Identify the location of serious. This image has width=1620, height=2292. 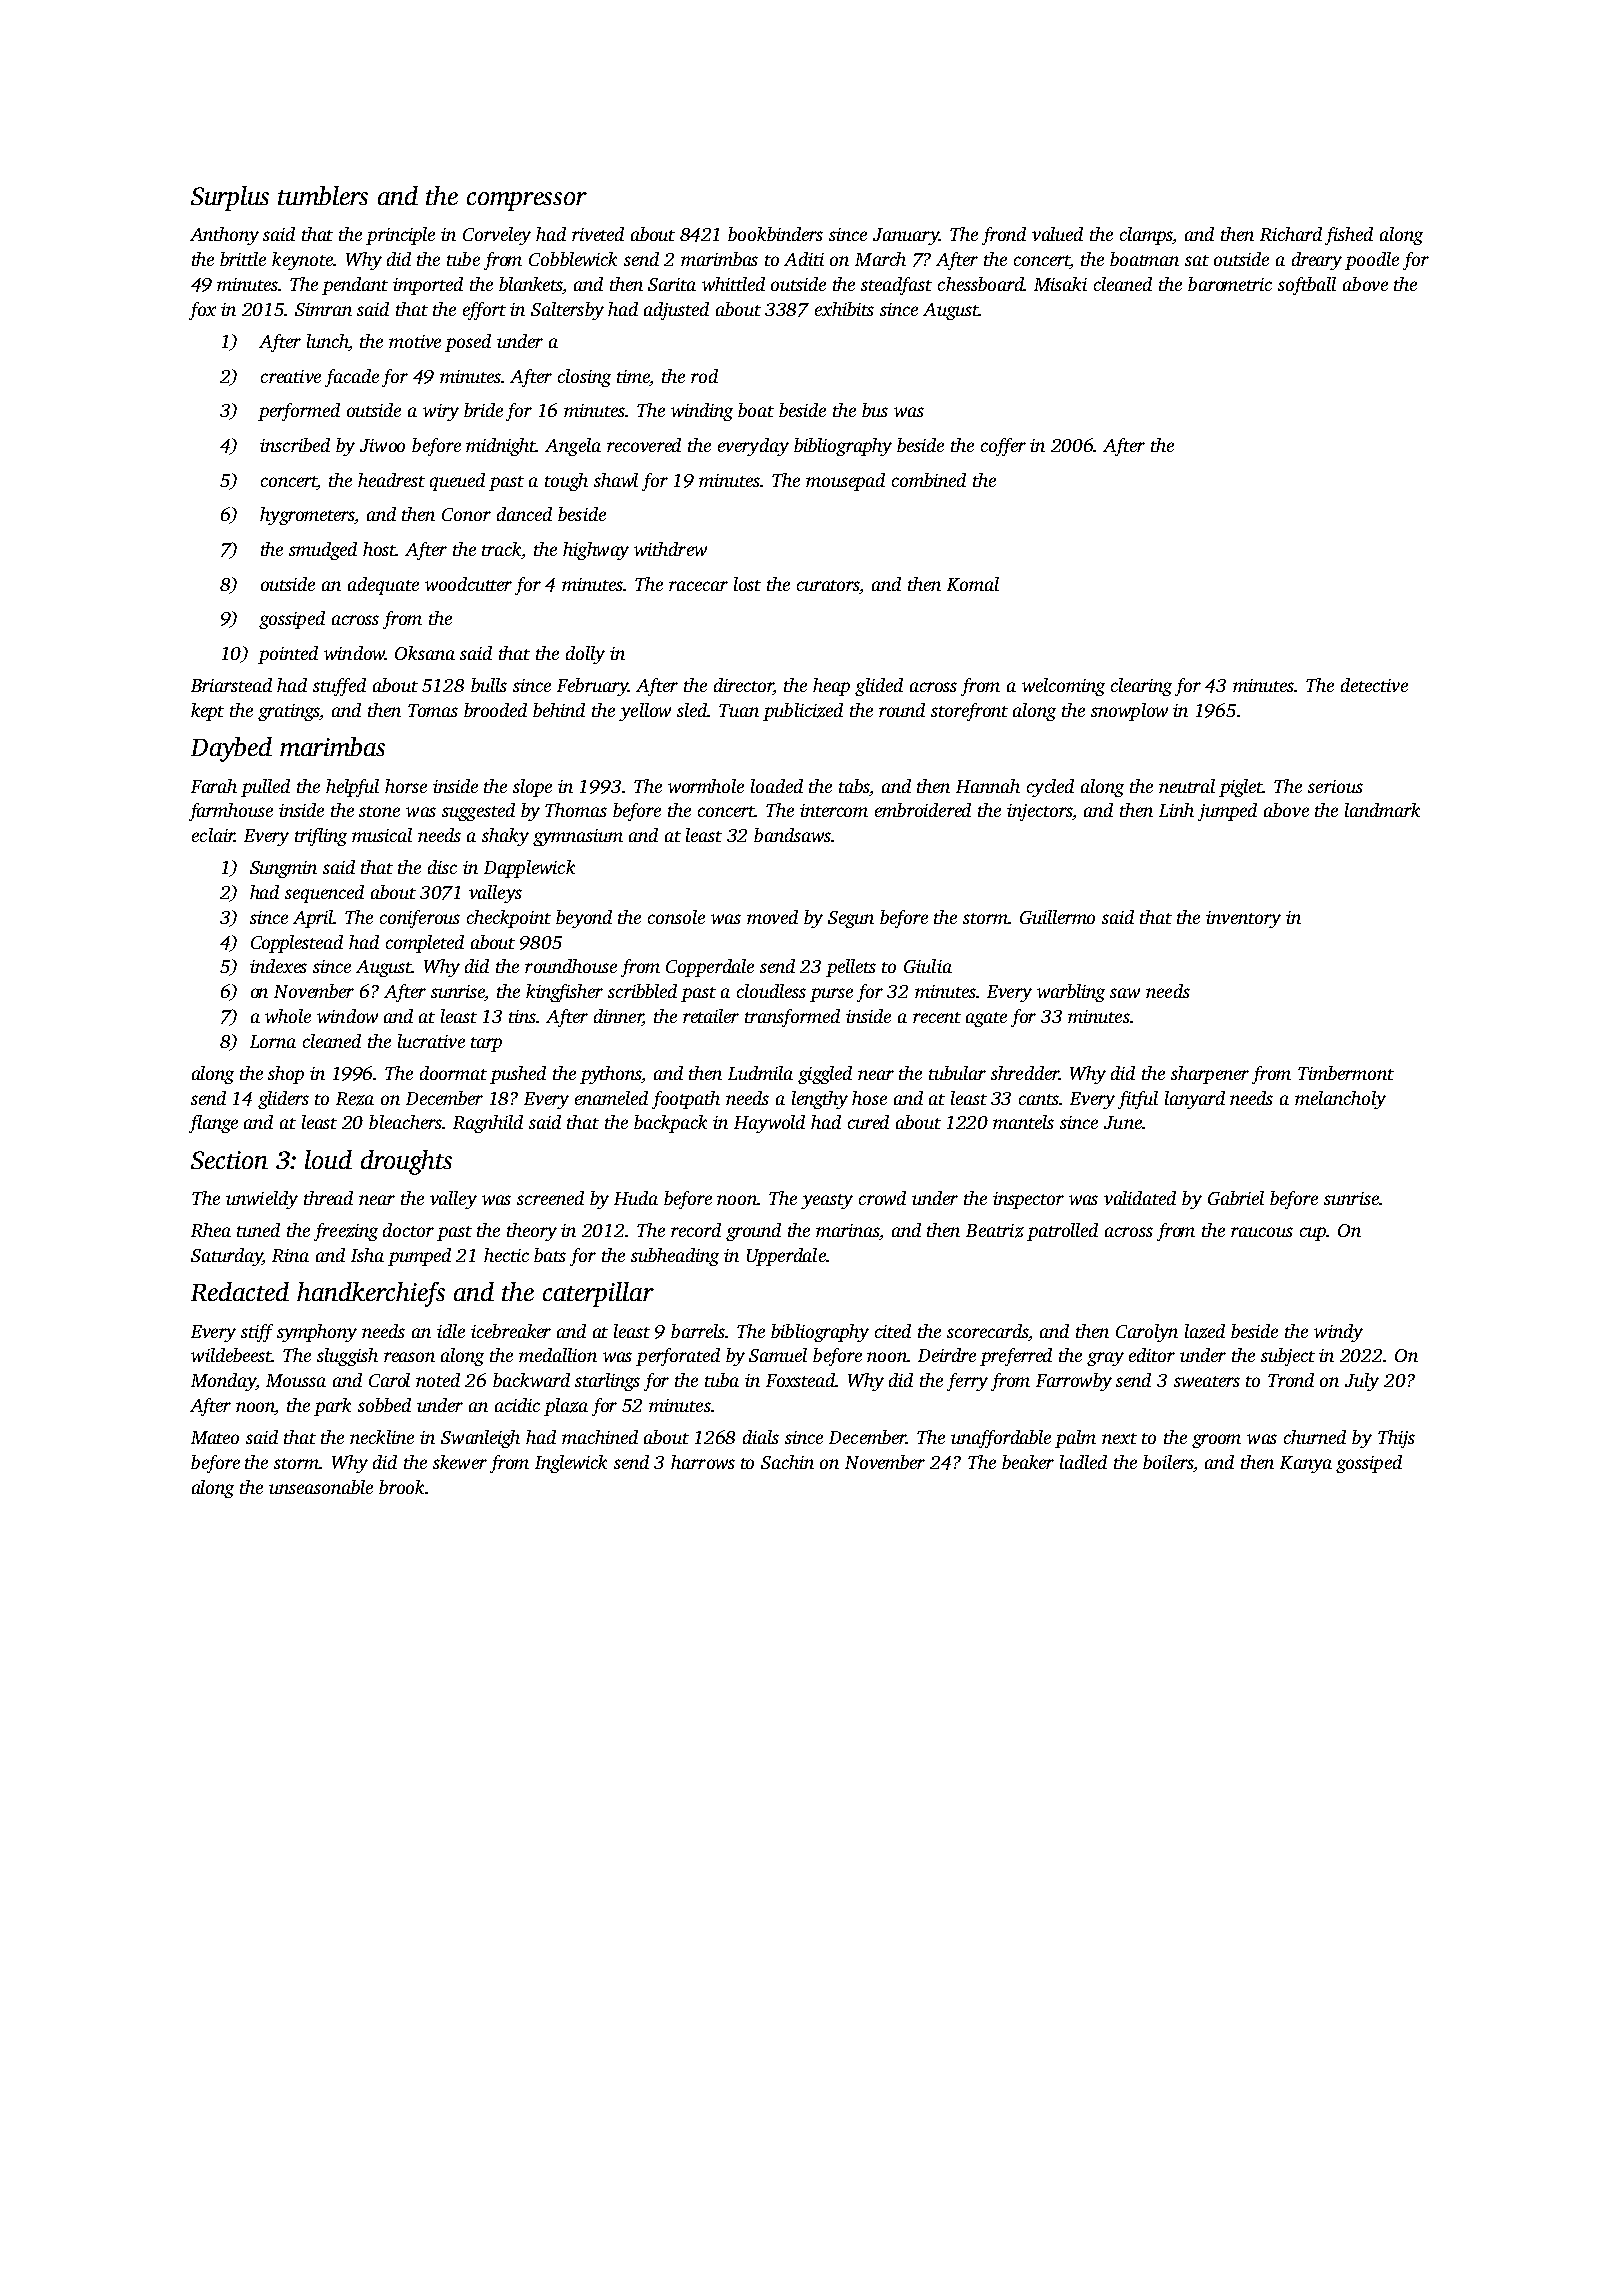
(1335, 786).
